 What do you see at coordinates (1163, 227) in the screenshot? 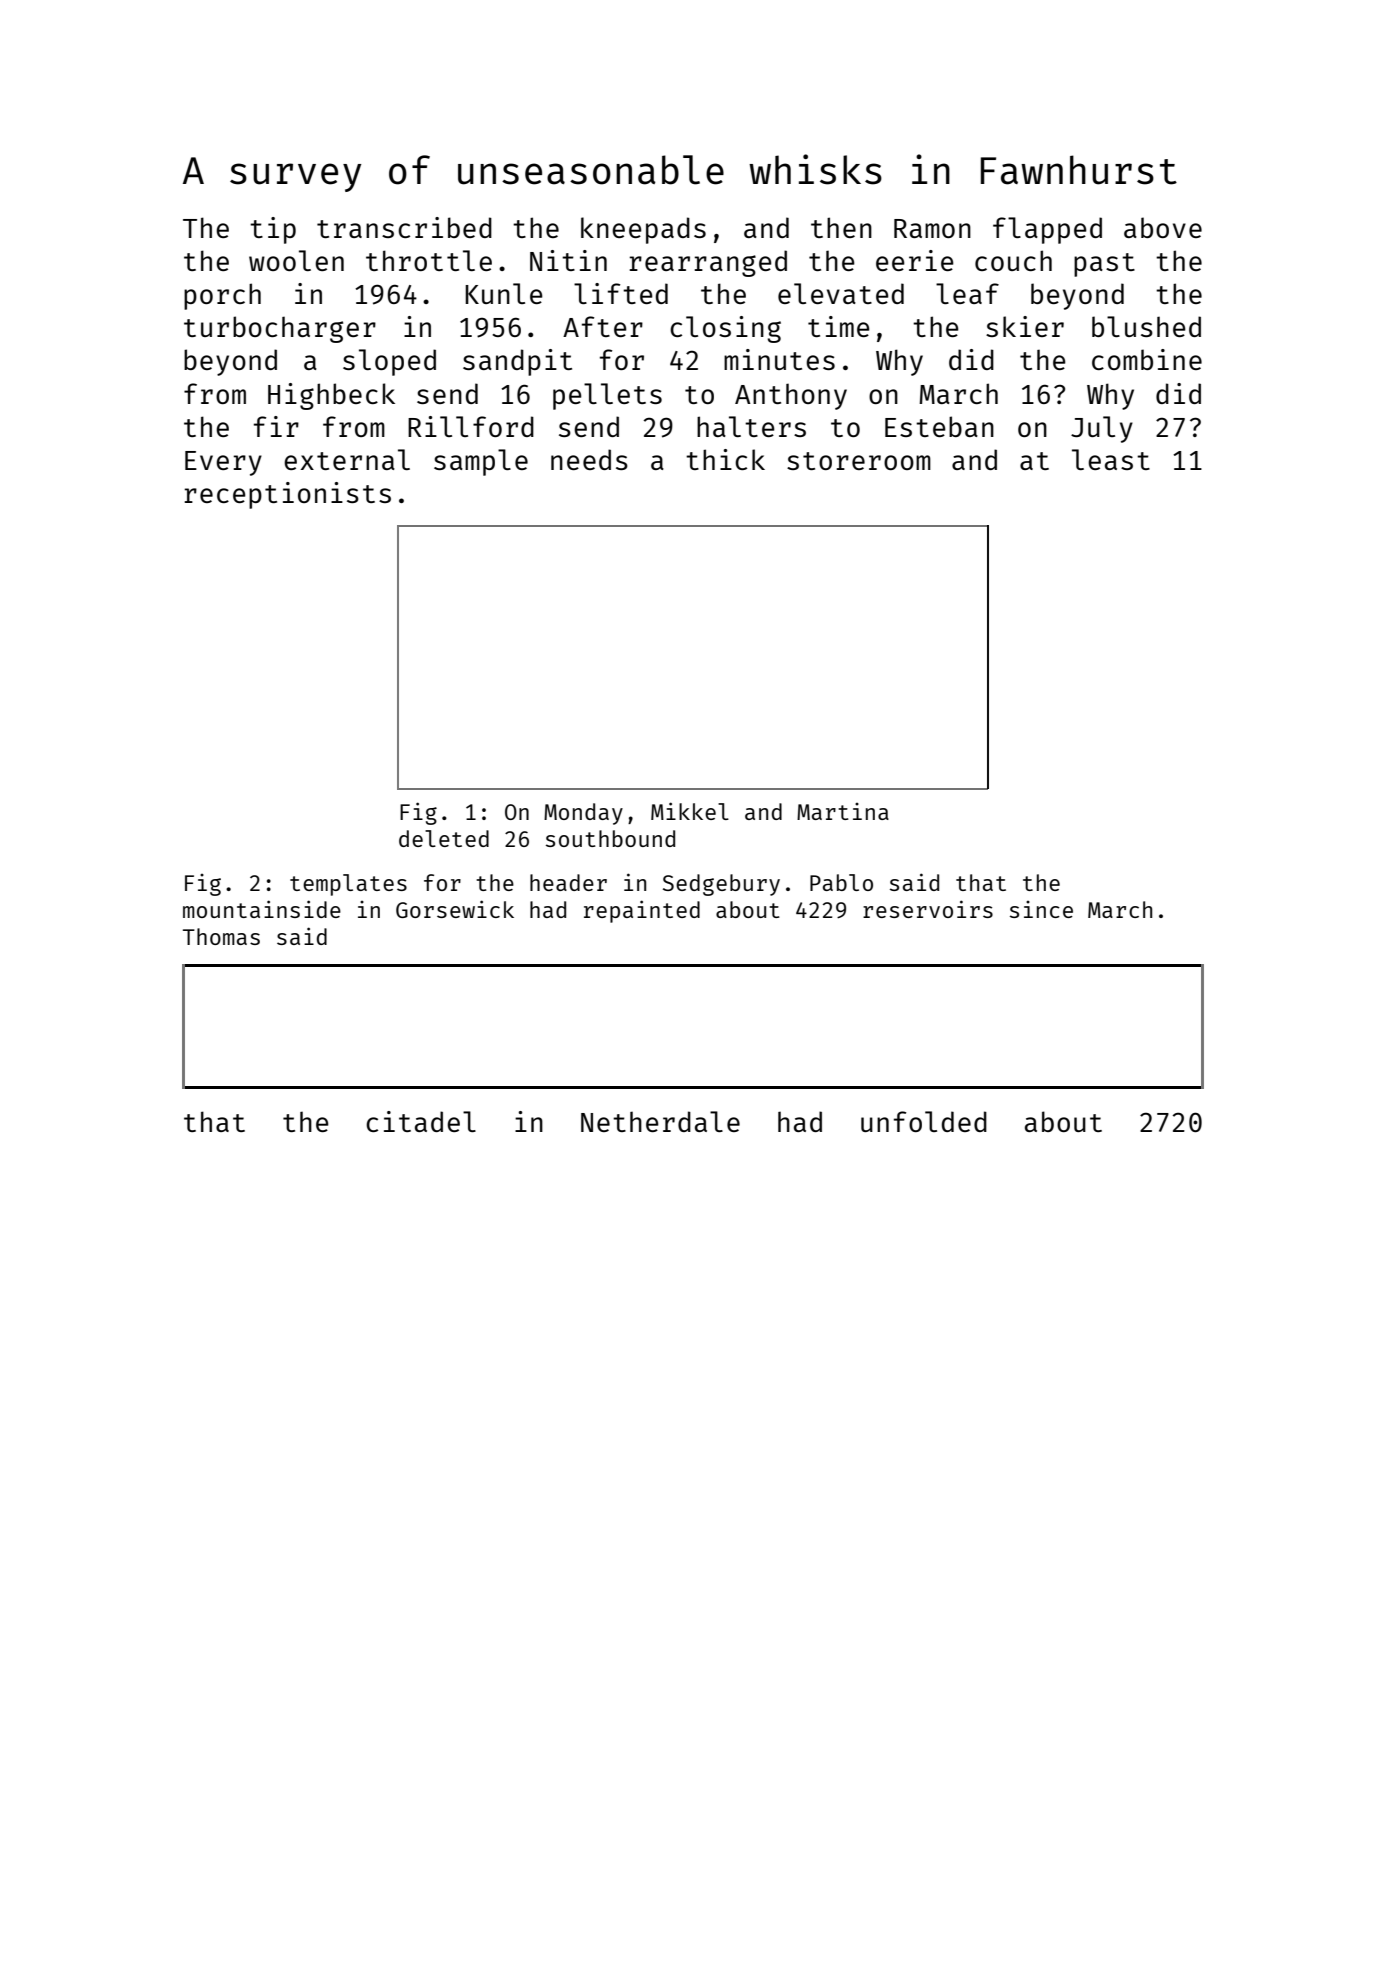
I see `above` at bounding box center [1163, 227].
